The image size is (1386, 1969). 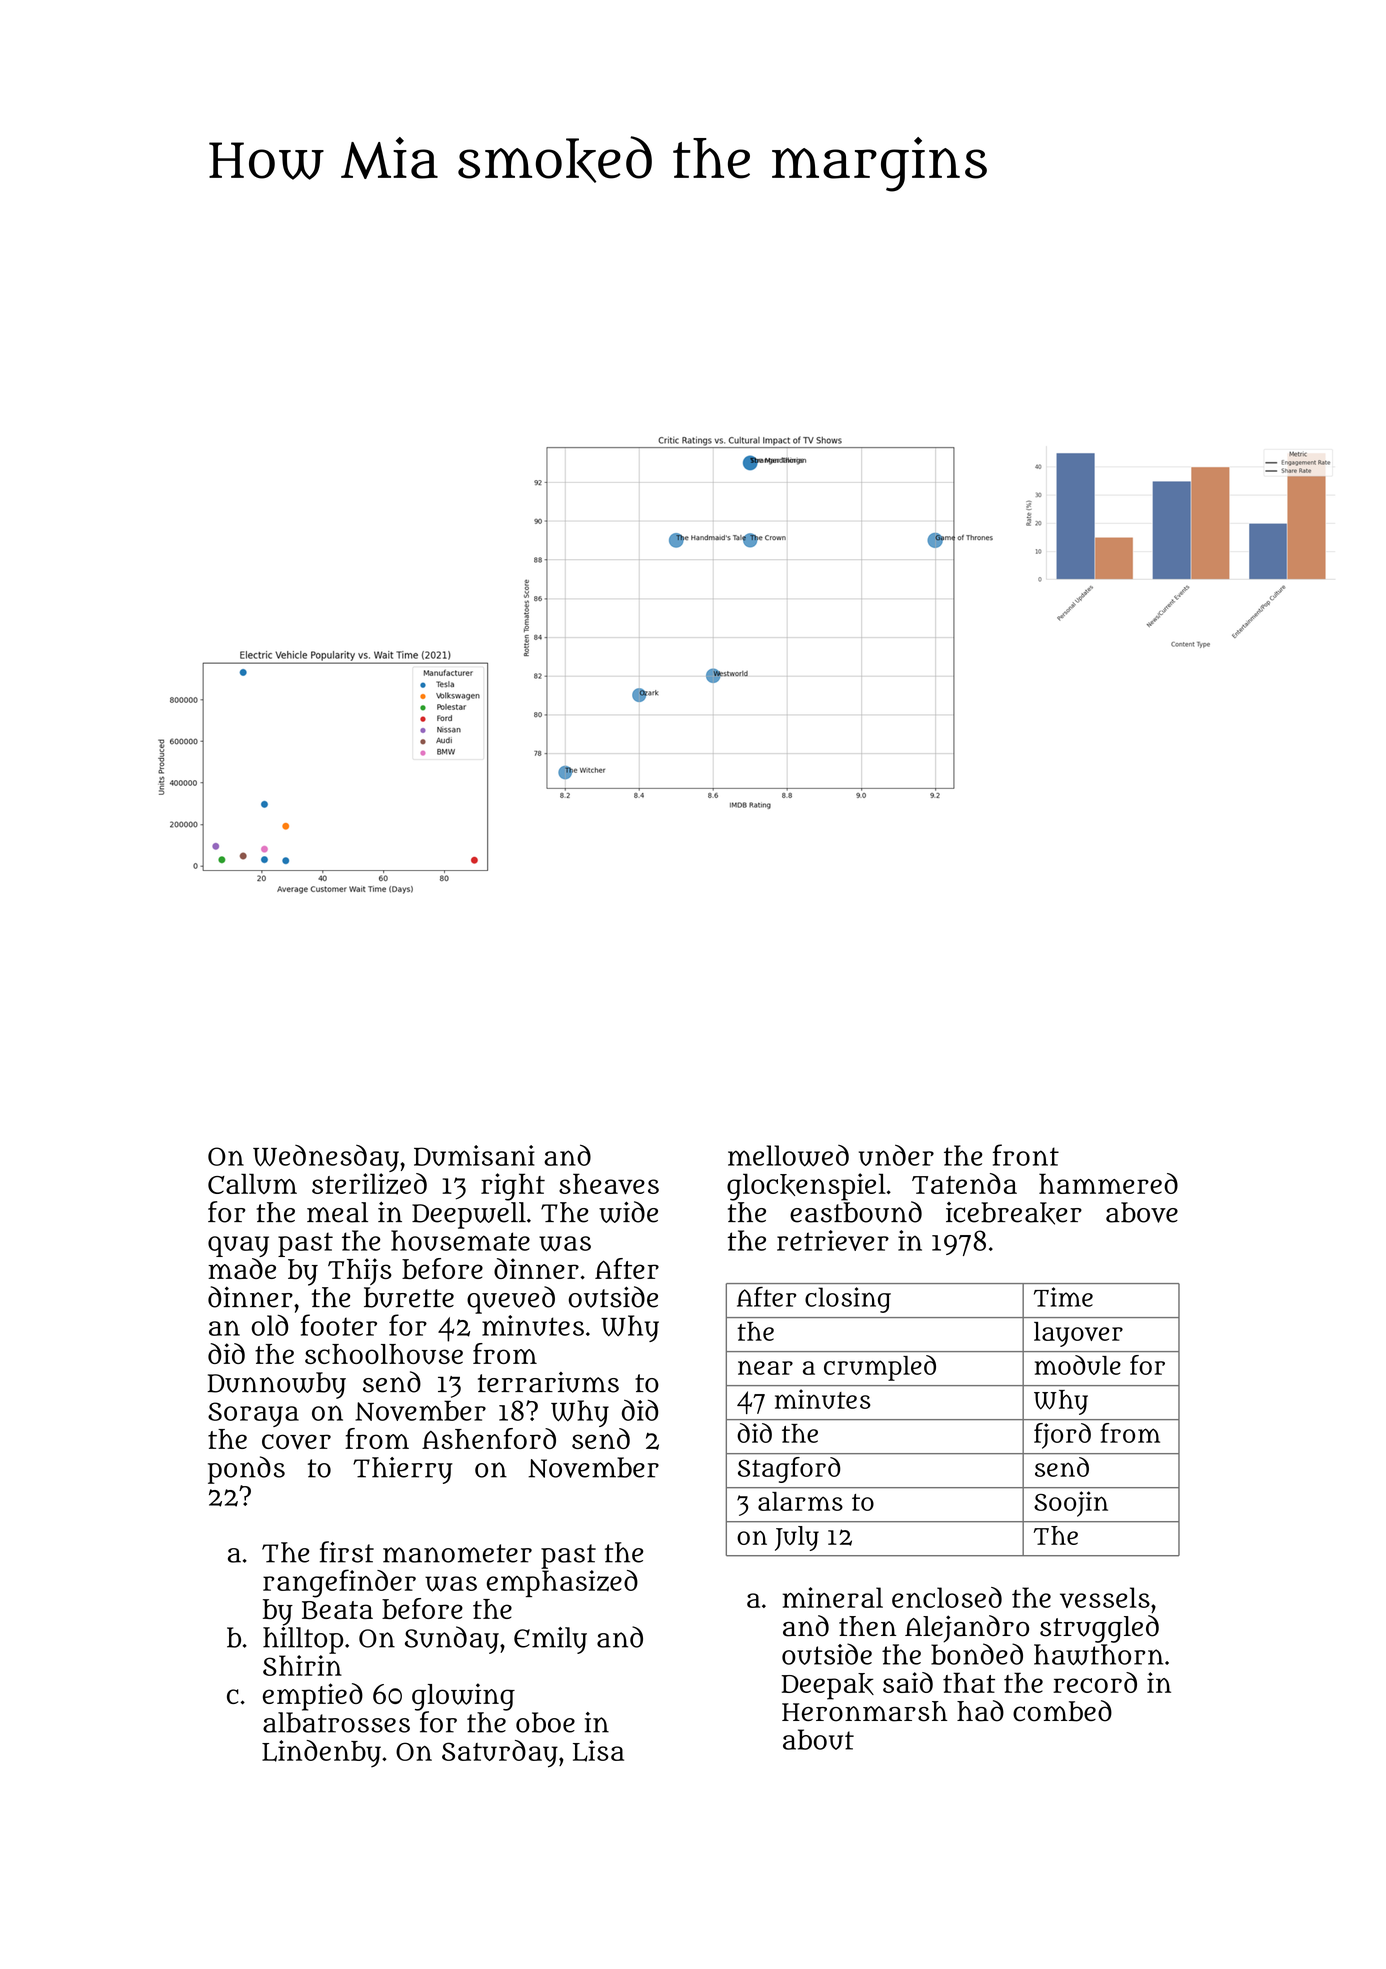 I want to click on vessels, so click(x=1105, y=1597).
